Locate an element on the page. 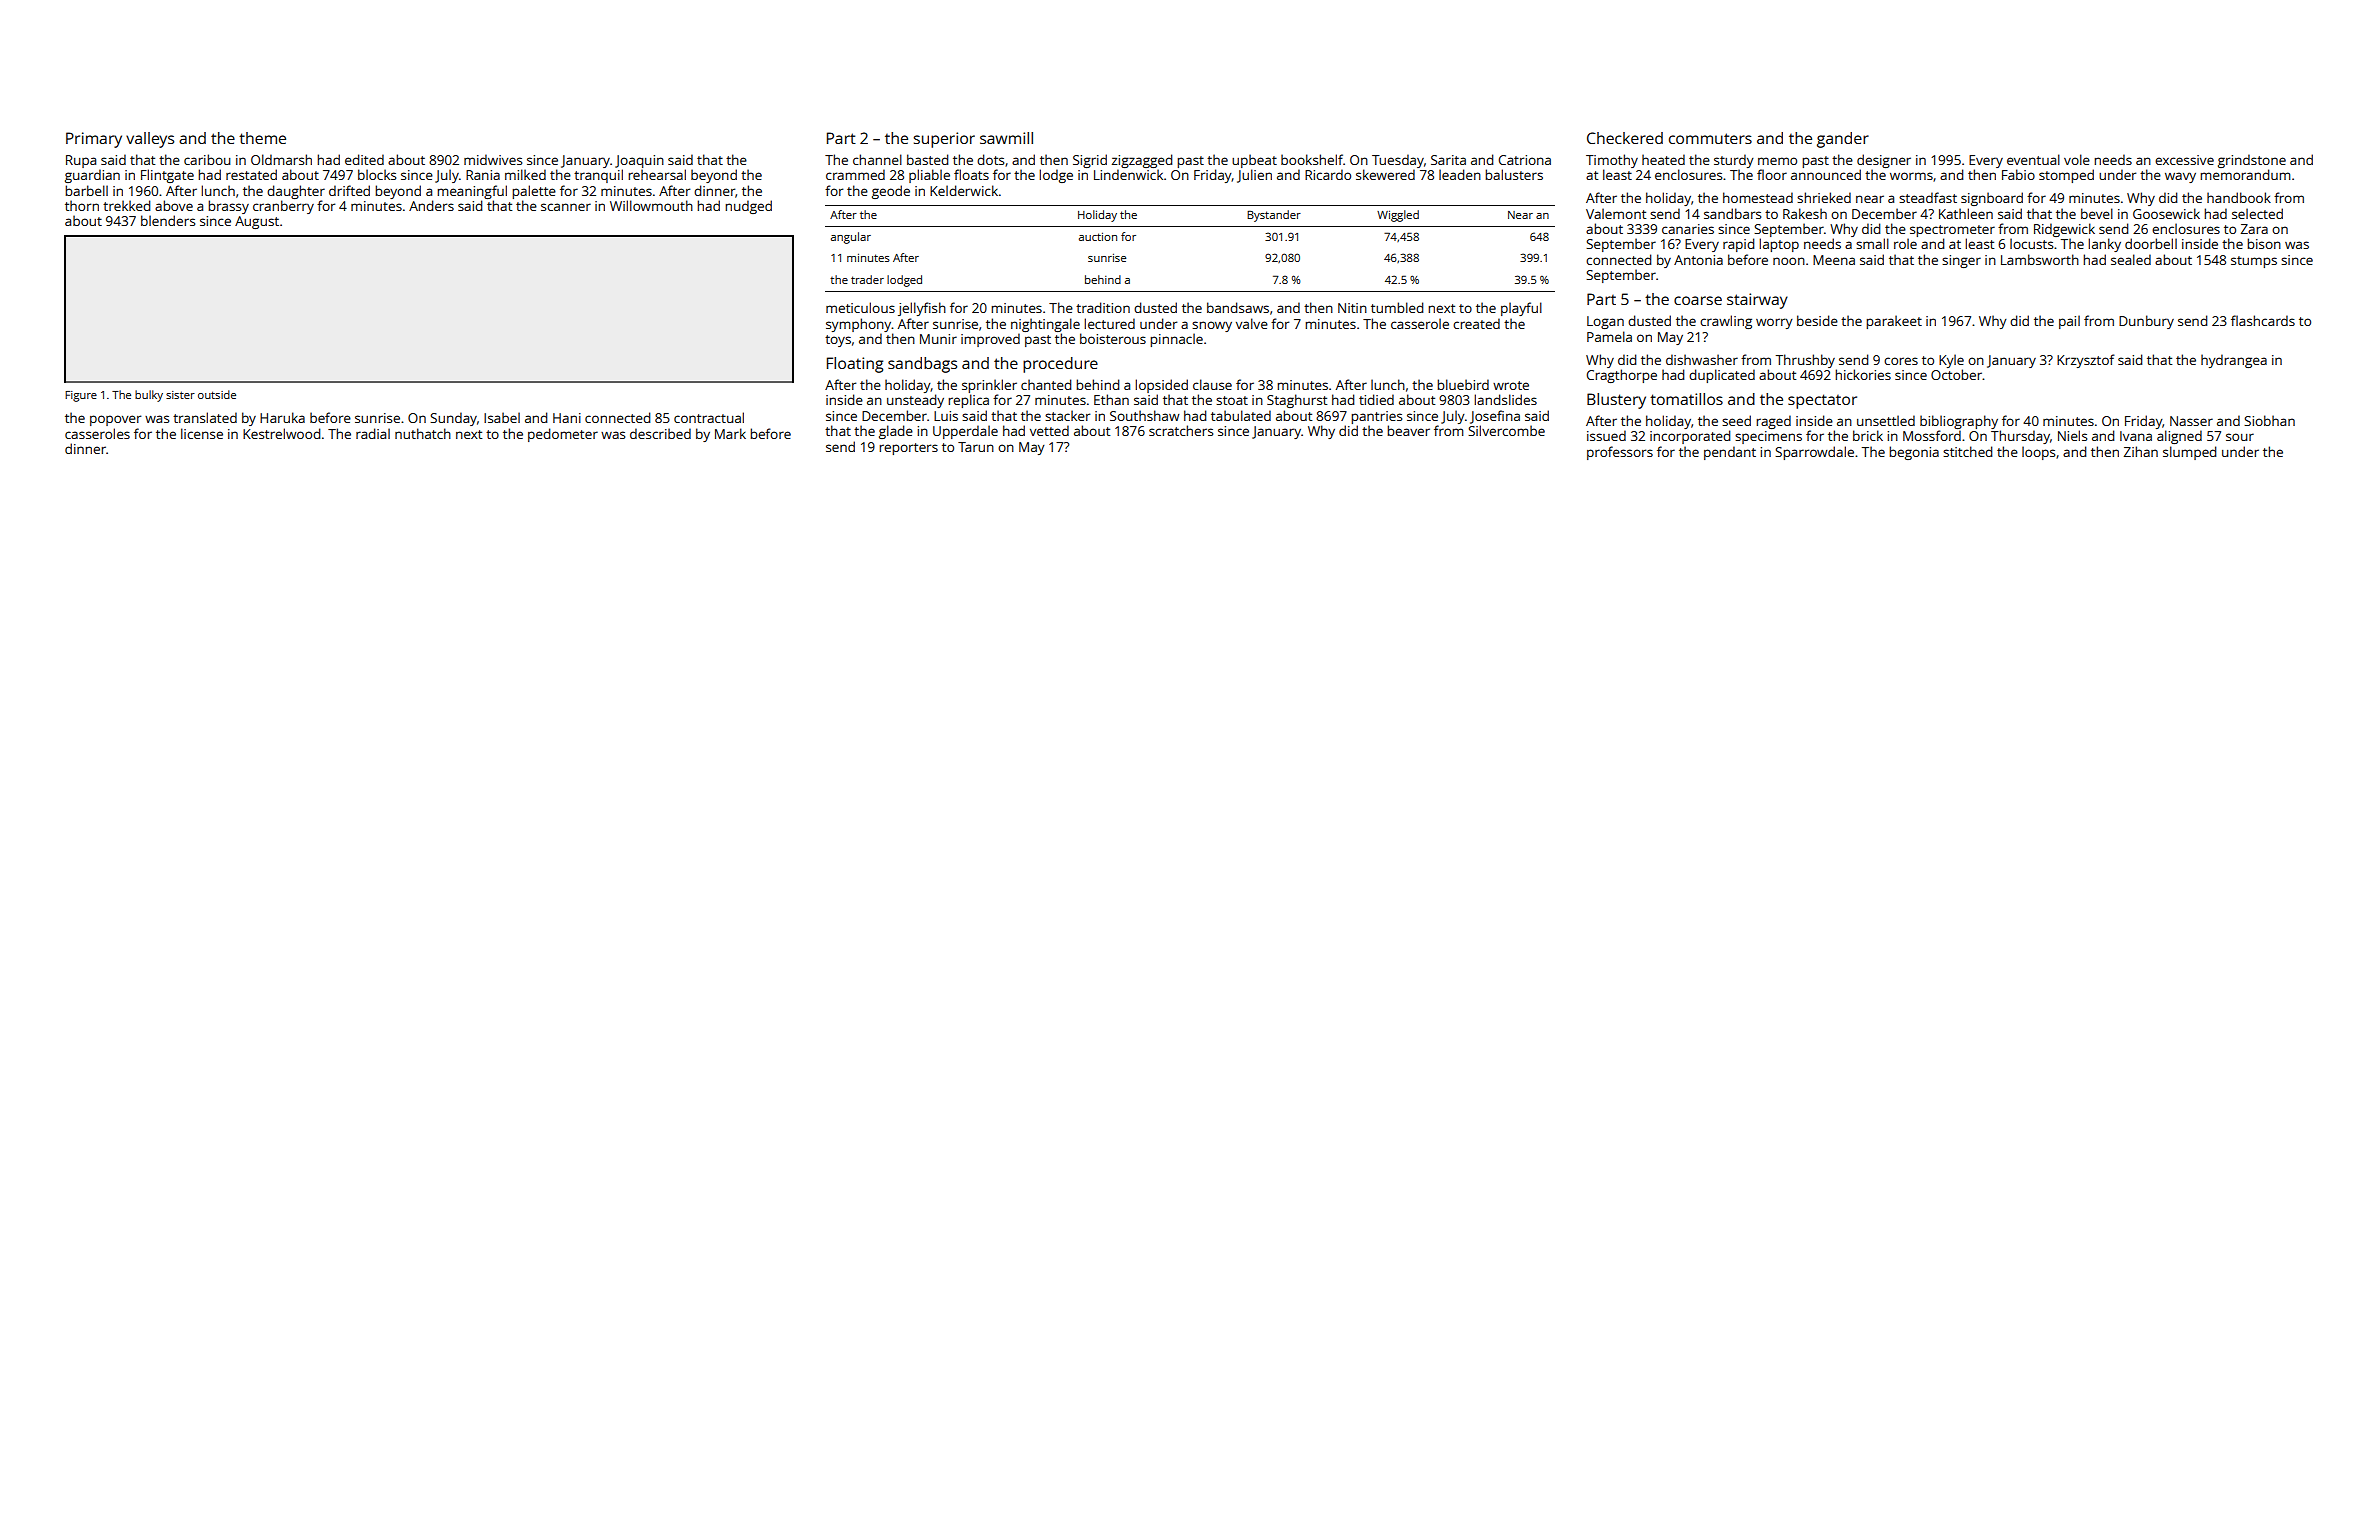 The width and height of the document is (2380, 1540). license is located at coordinates (202, 433).
